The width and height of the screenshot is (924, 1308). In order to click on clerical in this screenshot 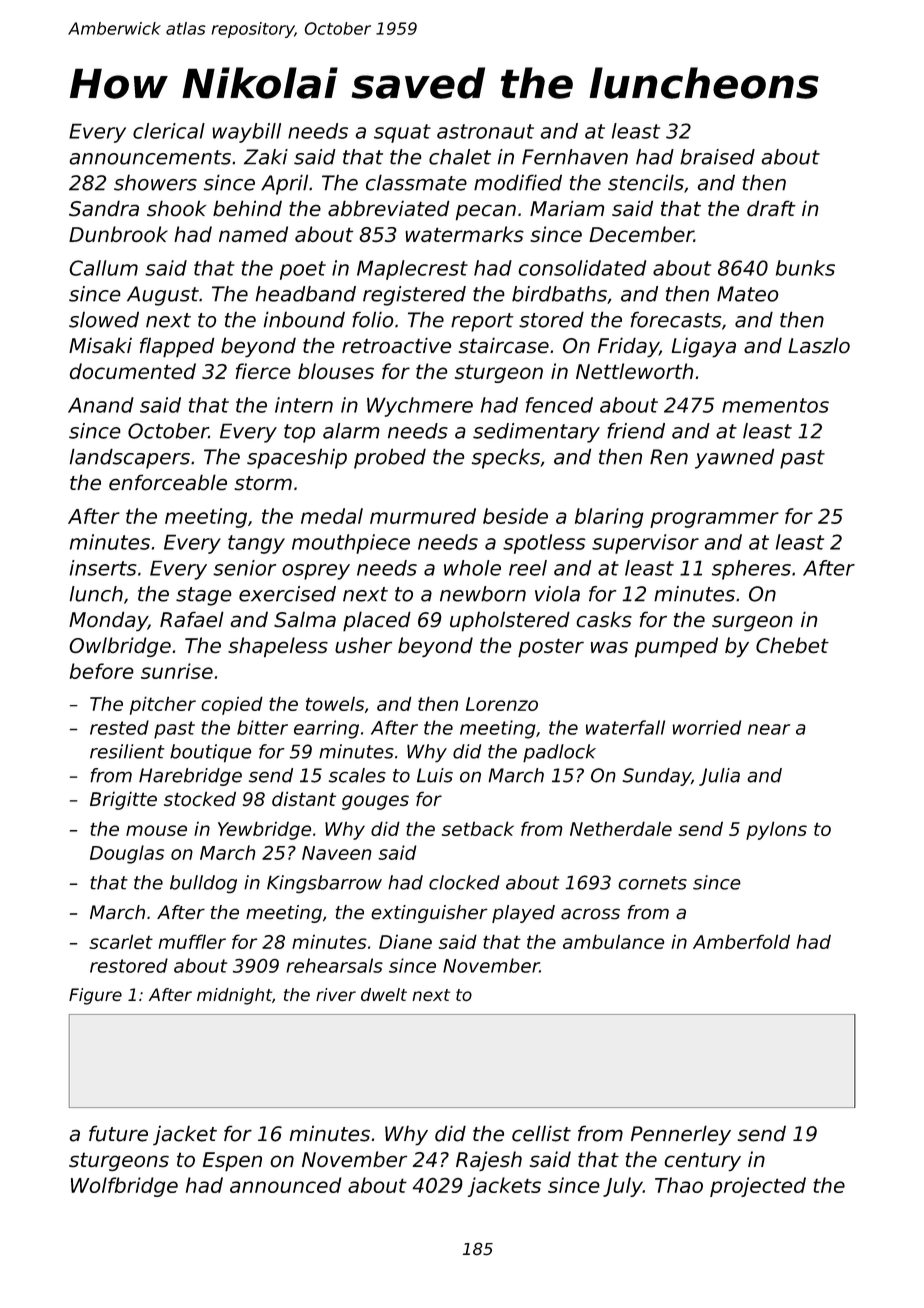, I will do `click(169, 131)`.
